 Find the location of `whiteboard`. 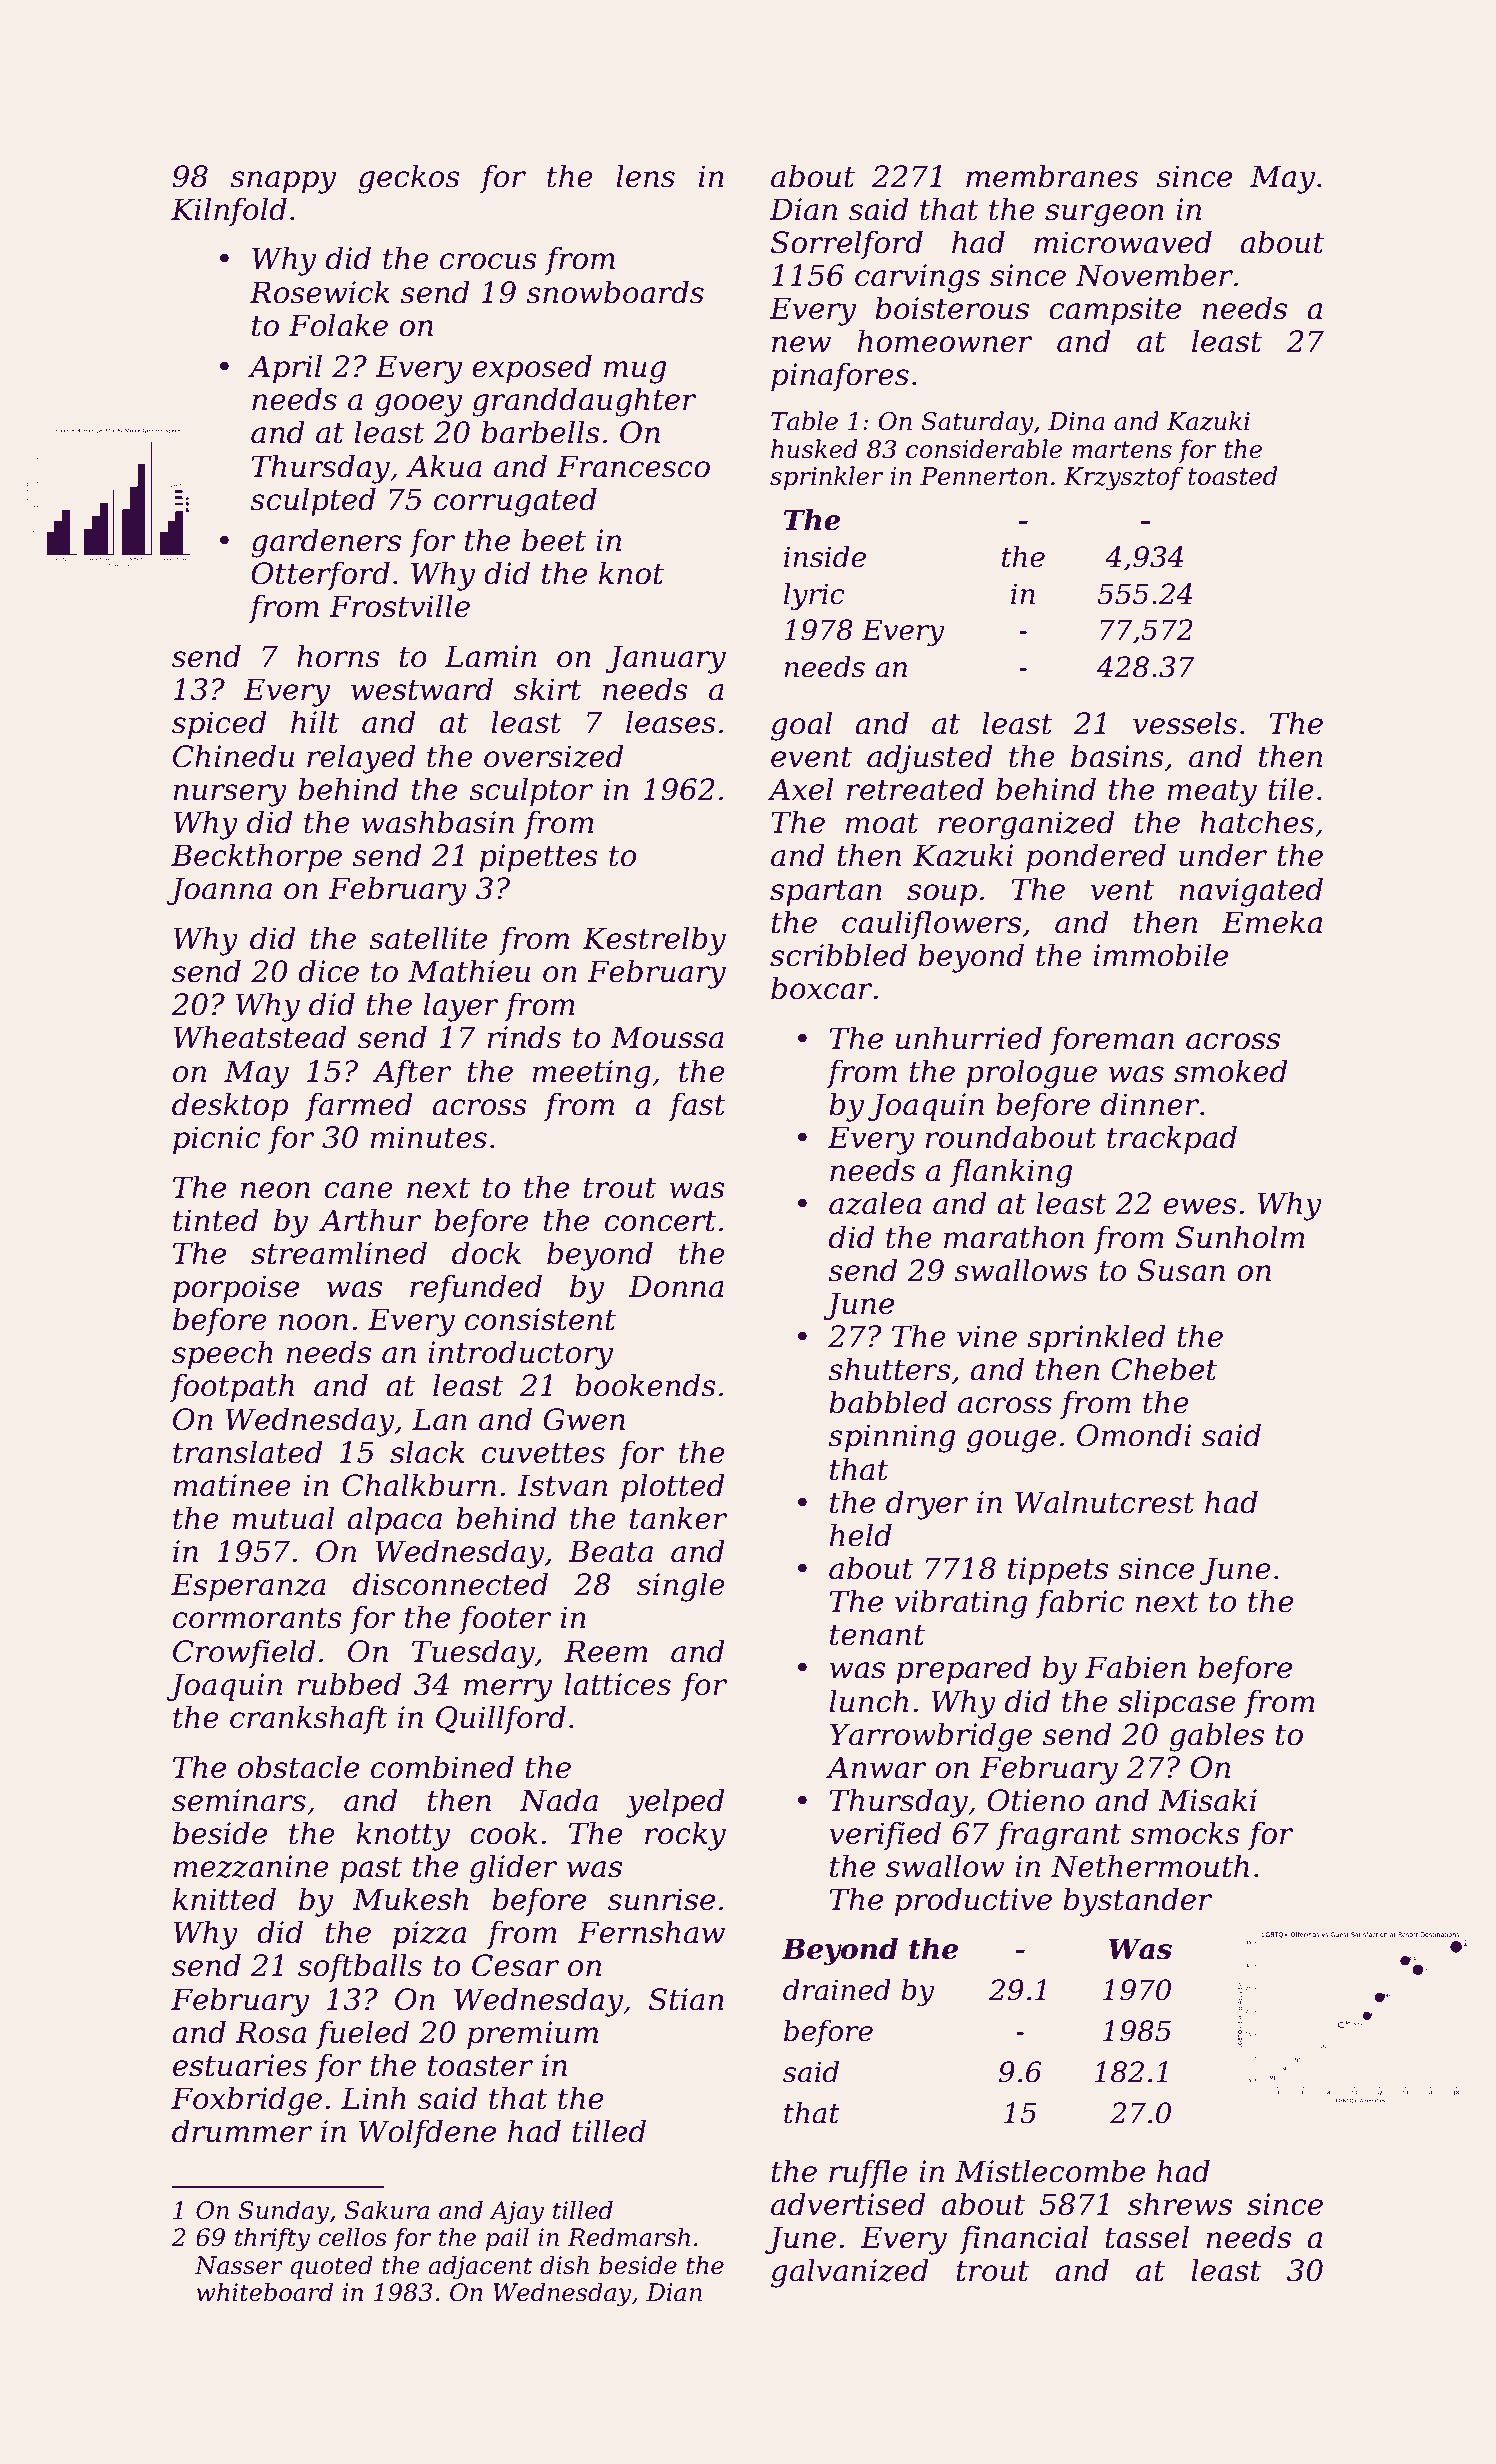

whiteboard is located at coordinates (265, 2292).
